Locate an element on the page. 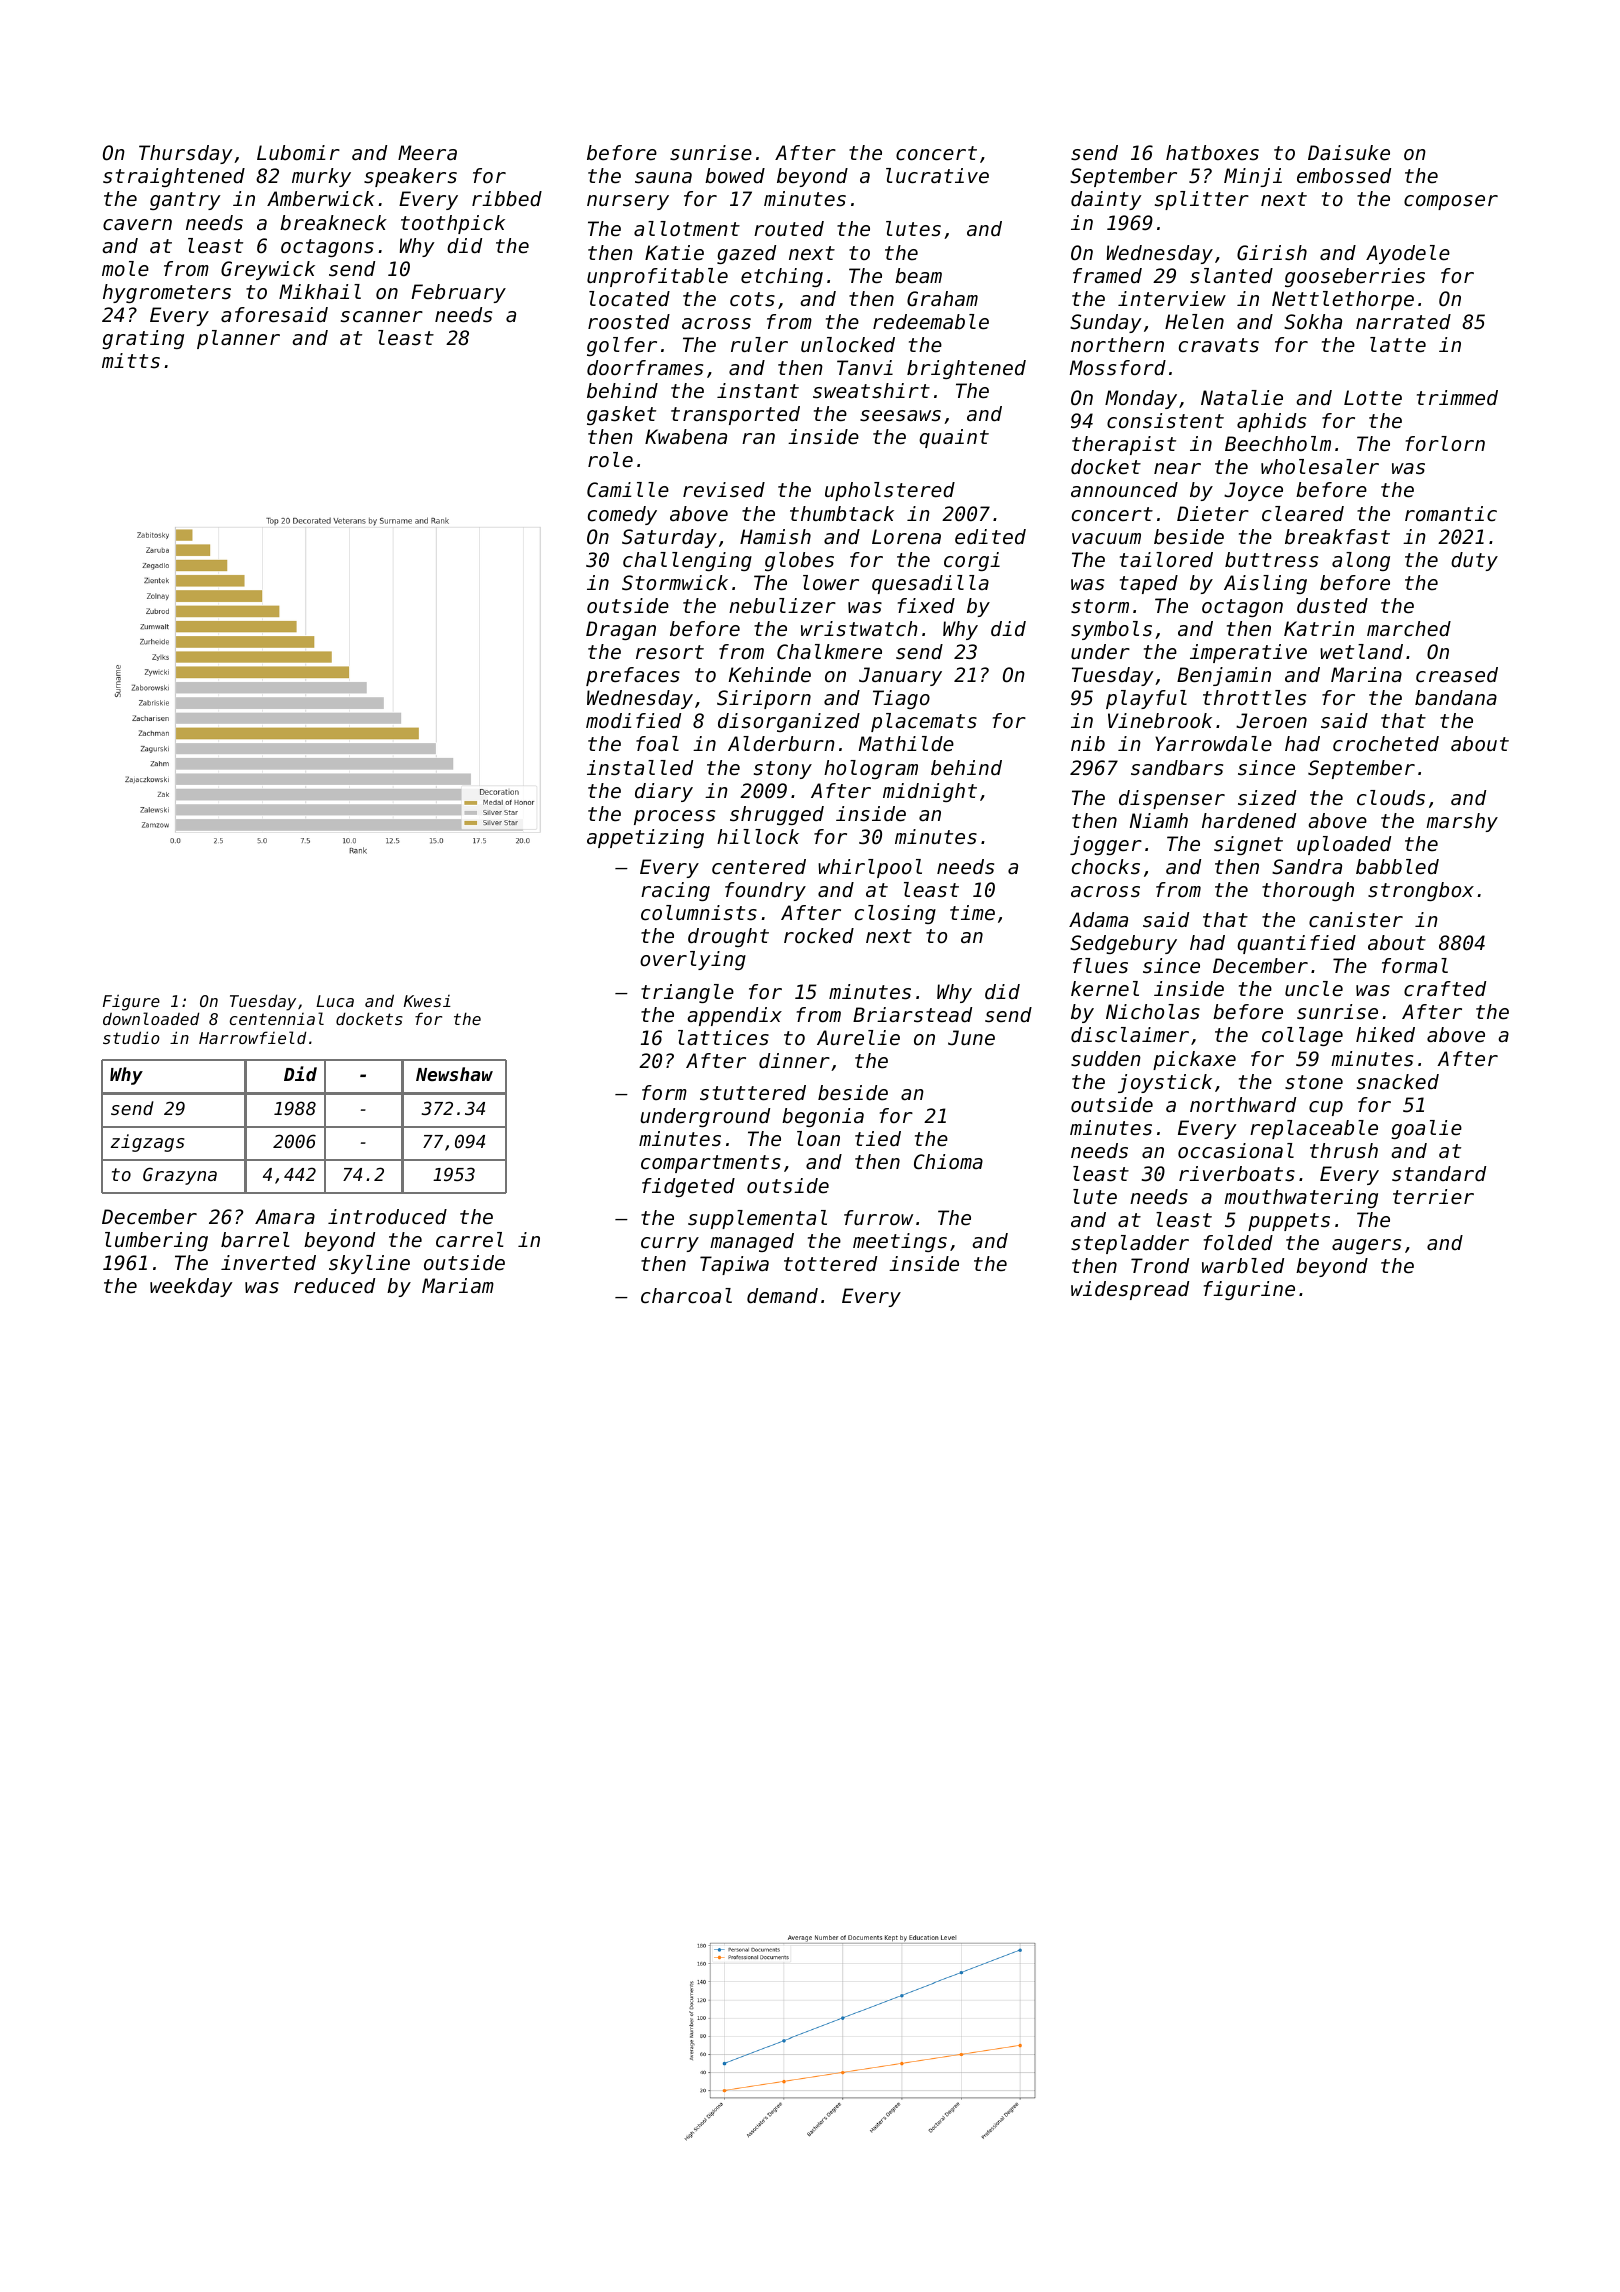  Sedgebury is located at coordinates (1123, 944).
